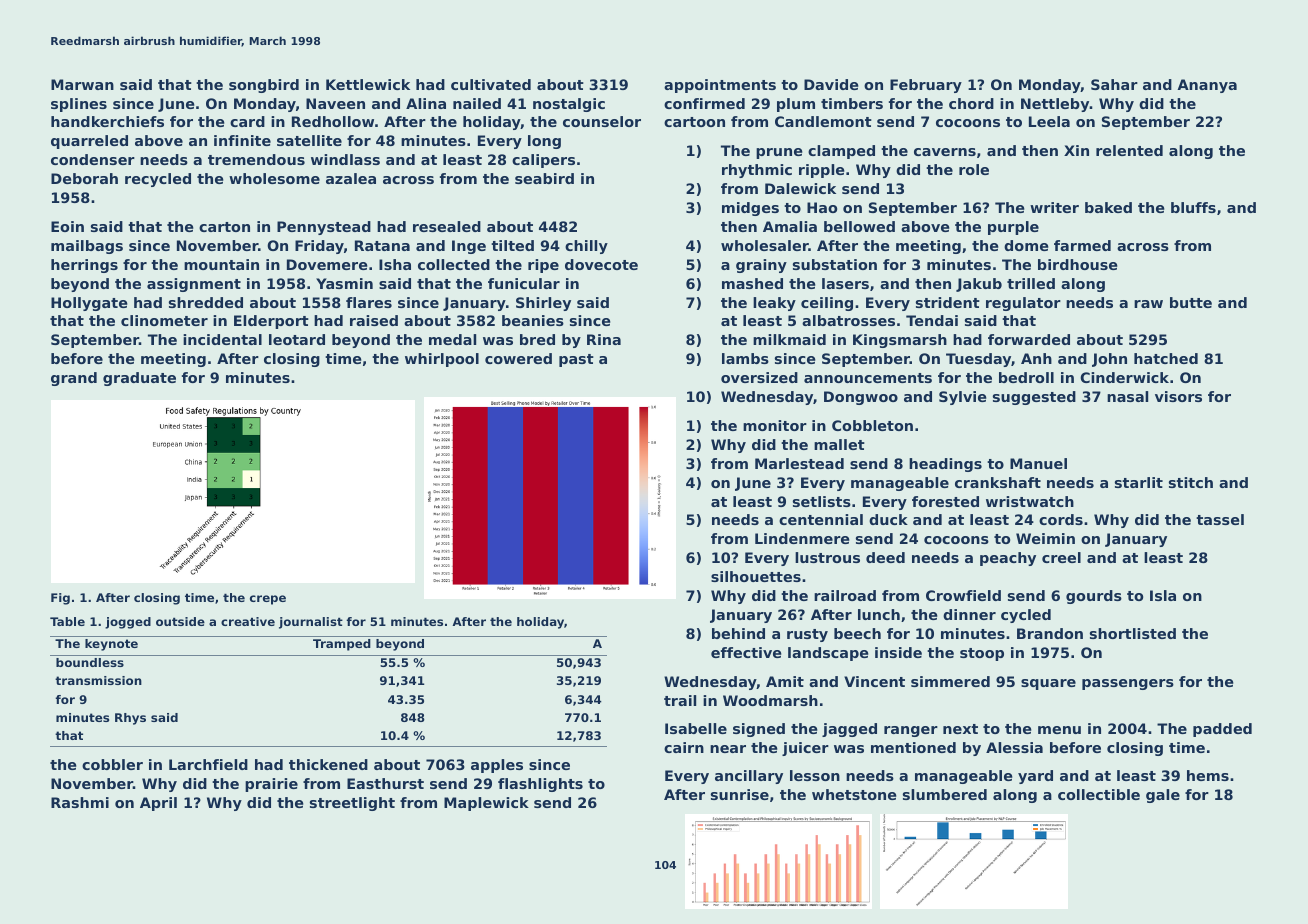 This screenshot has width=1308, height=924. What do you see at coordinates (1114, 84) in the screenshot?
I see `Sahar` at bounding box center [1114, 84].
